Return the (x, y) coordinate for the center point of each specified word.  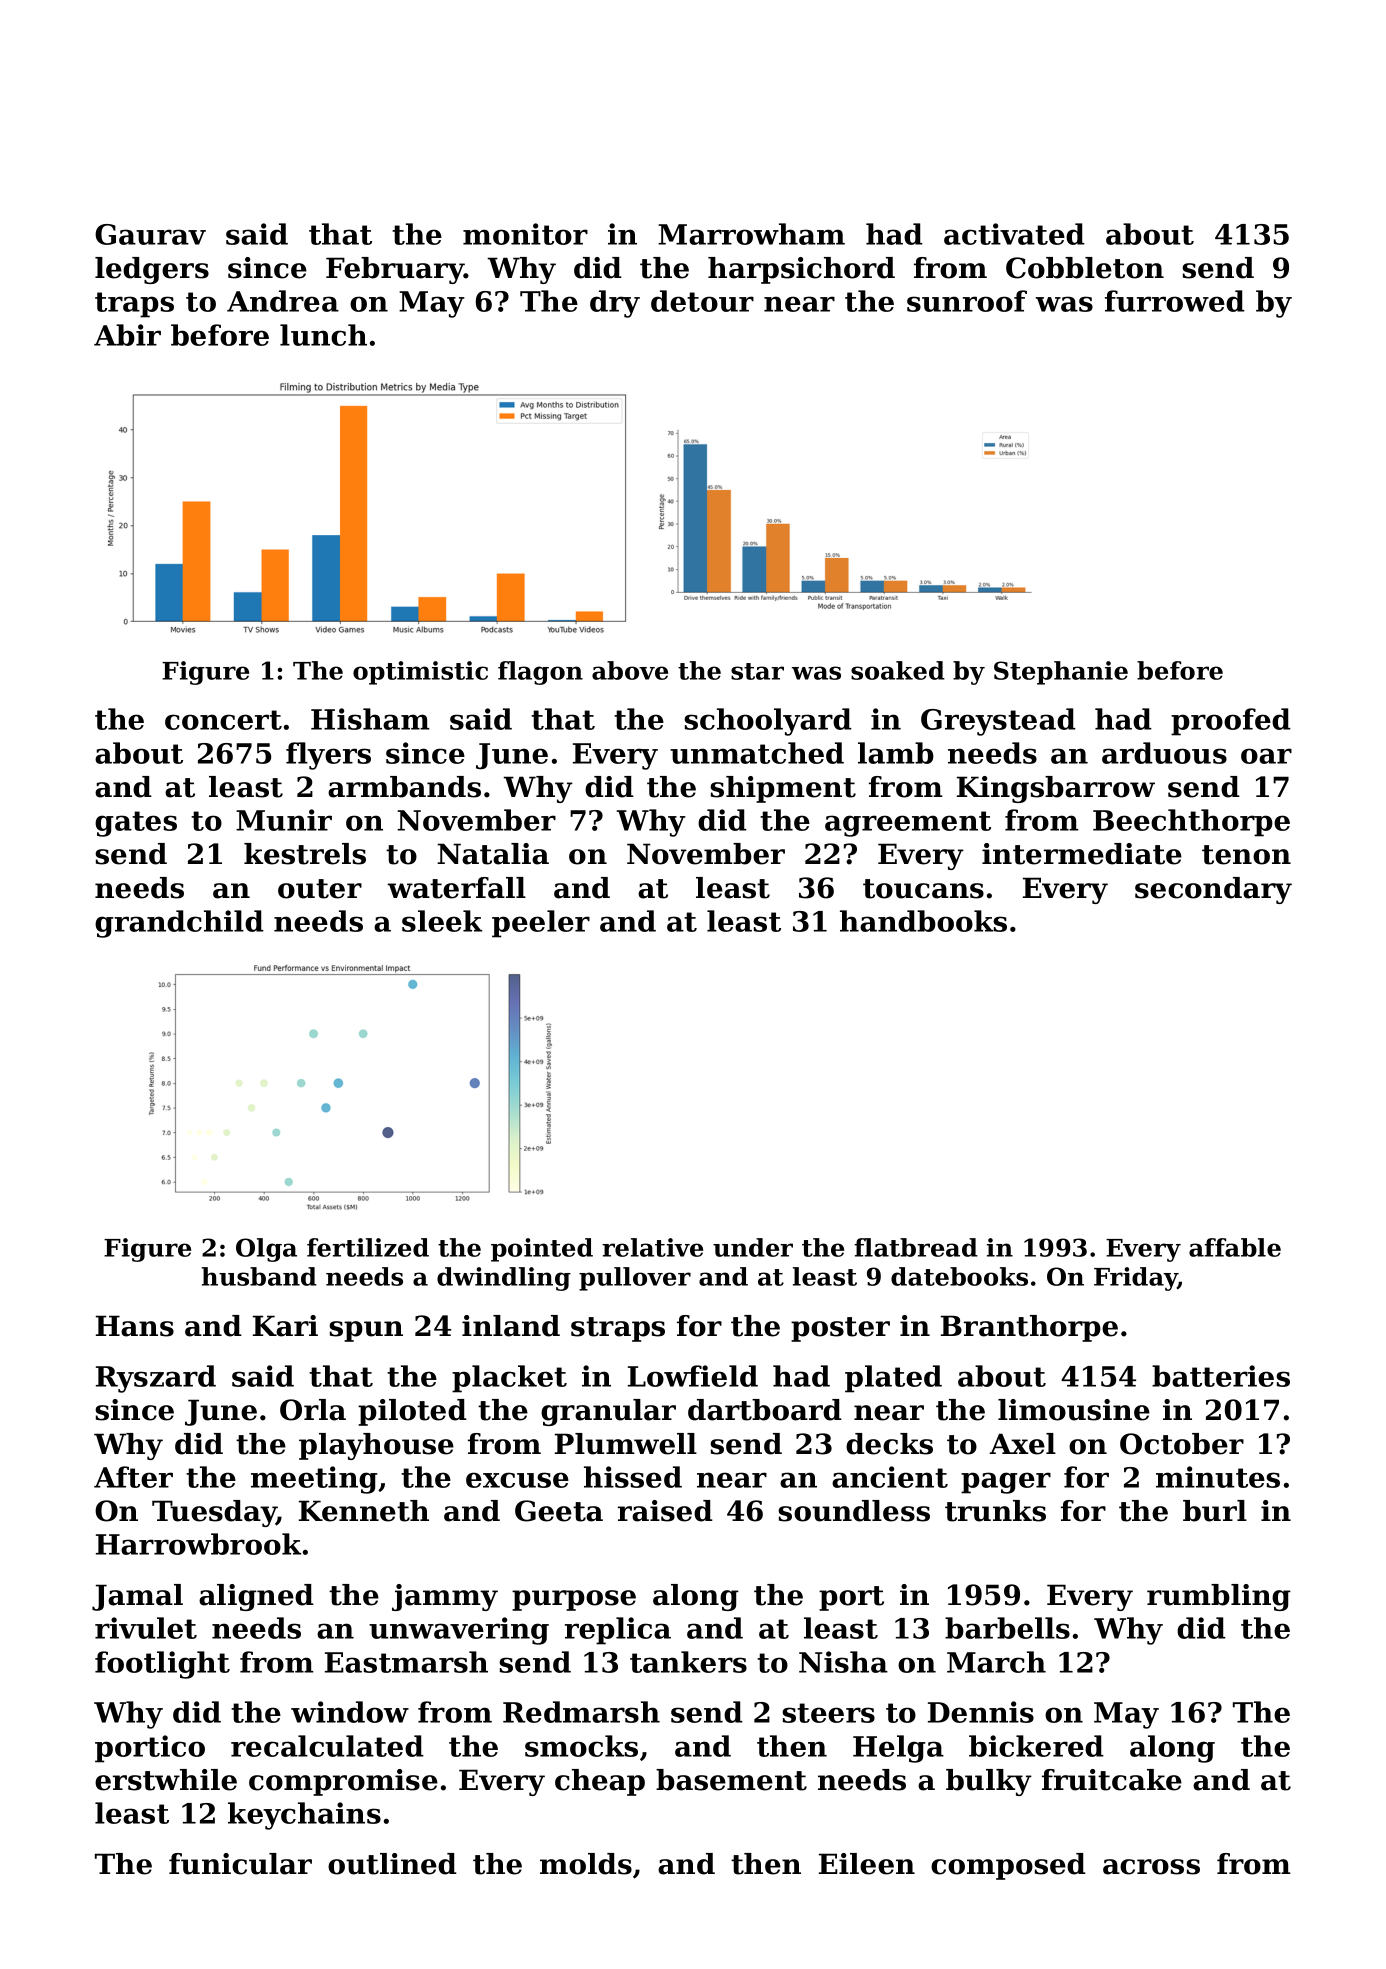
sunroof (967, 301)
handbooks (923, 921)
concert (223, 720)
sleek (442, 921)
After (133, 1477)
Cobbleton (1085, 268)
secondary (1213, 890)
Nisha (843, 1662)
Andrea (283, 301)
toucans (923, 889)
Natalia (493, 854)
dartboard (765, 1410)
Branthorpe (1029, 1328)
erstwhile (166, 1780)
